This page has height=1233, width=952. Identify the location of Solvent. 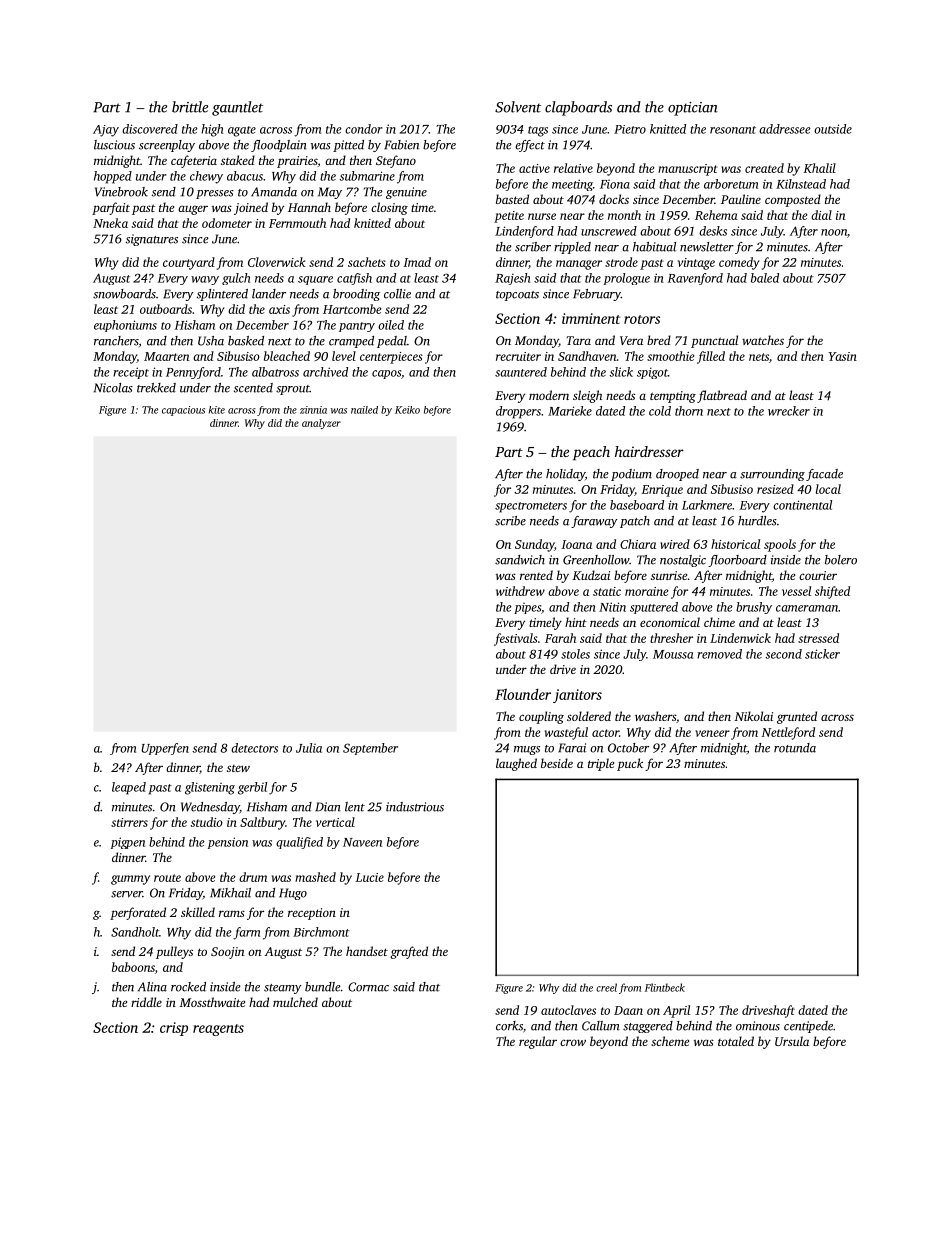
(518, 107).
